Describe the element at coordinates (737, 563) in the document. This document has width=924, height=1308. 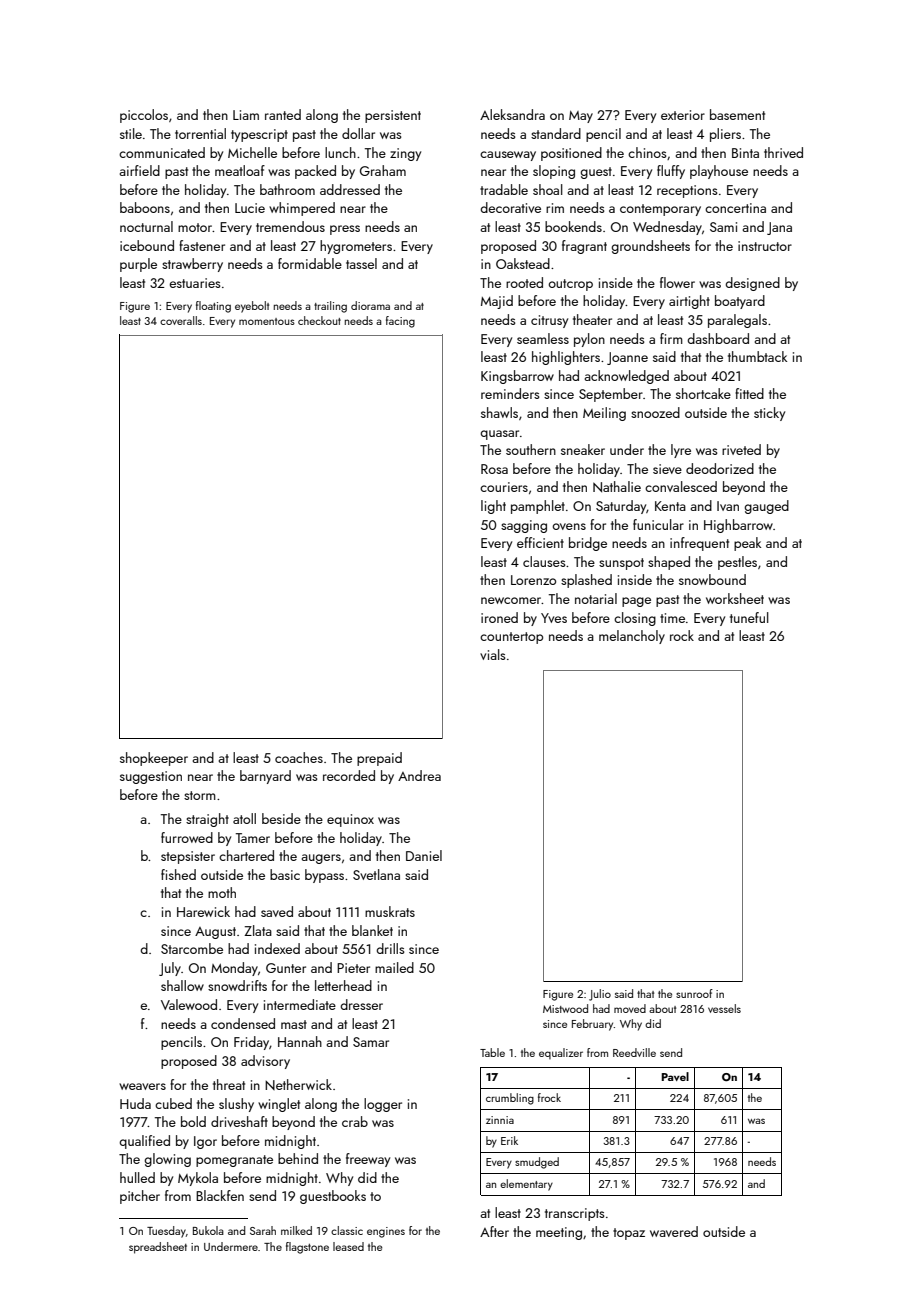
I see `pestles` at that location.
